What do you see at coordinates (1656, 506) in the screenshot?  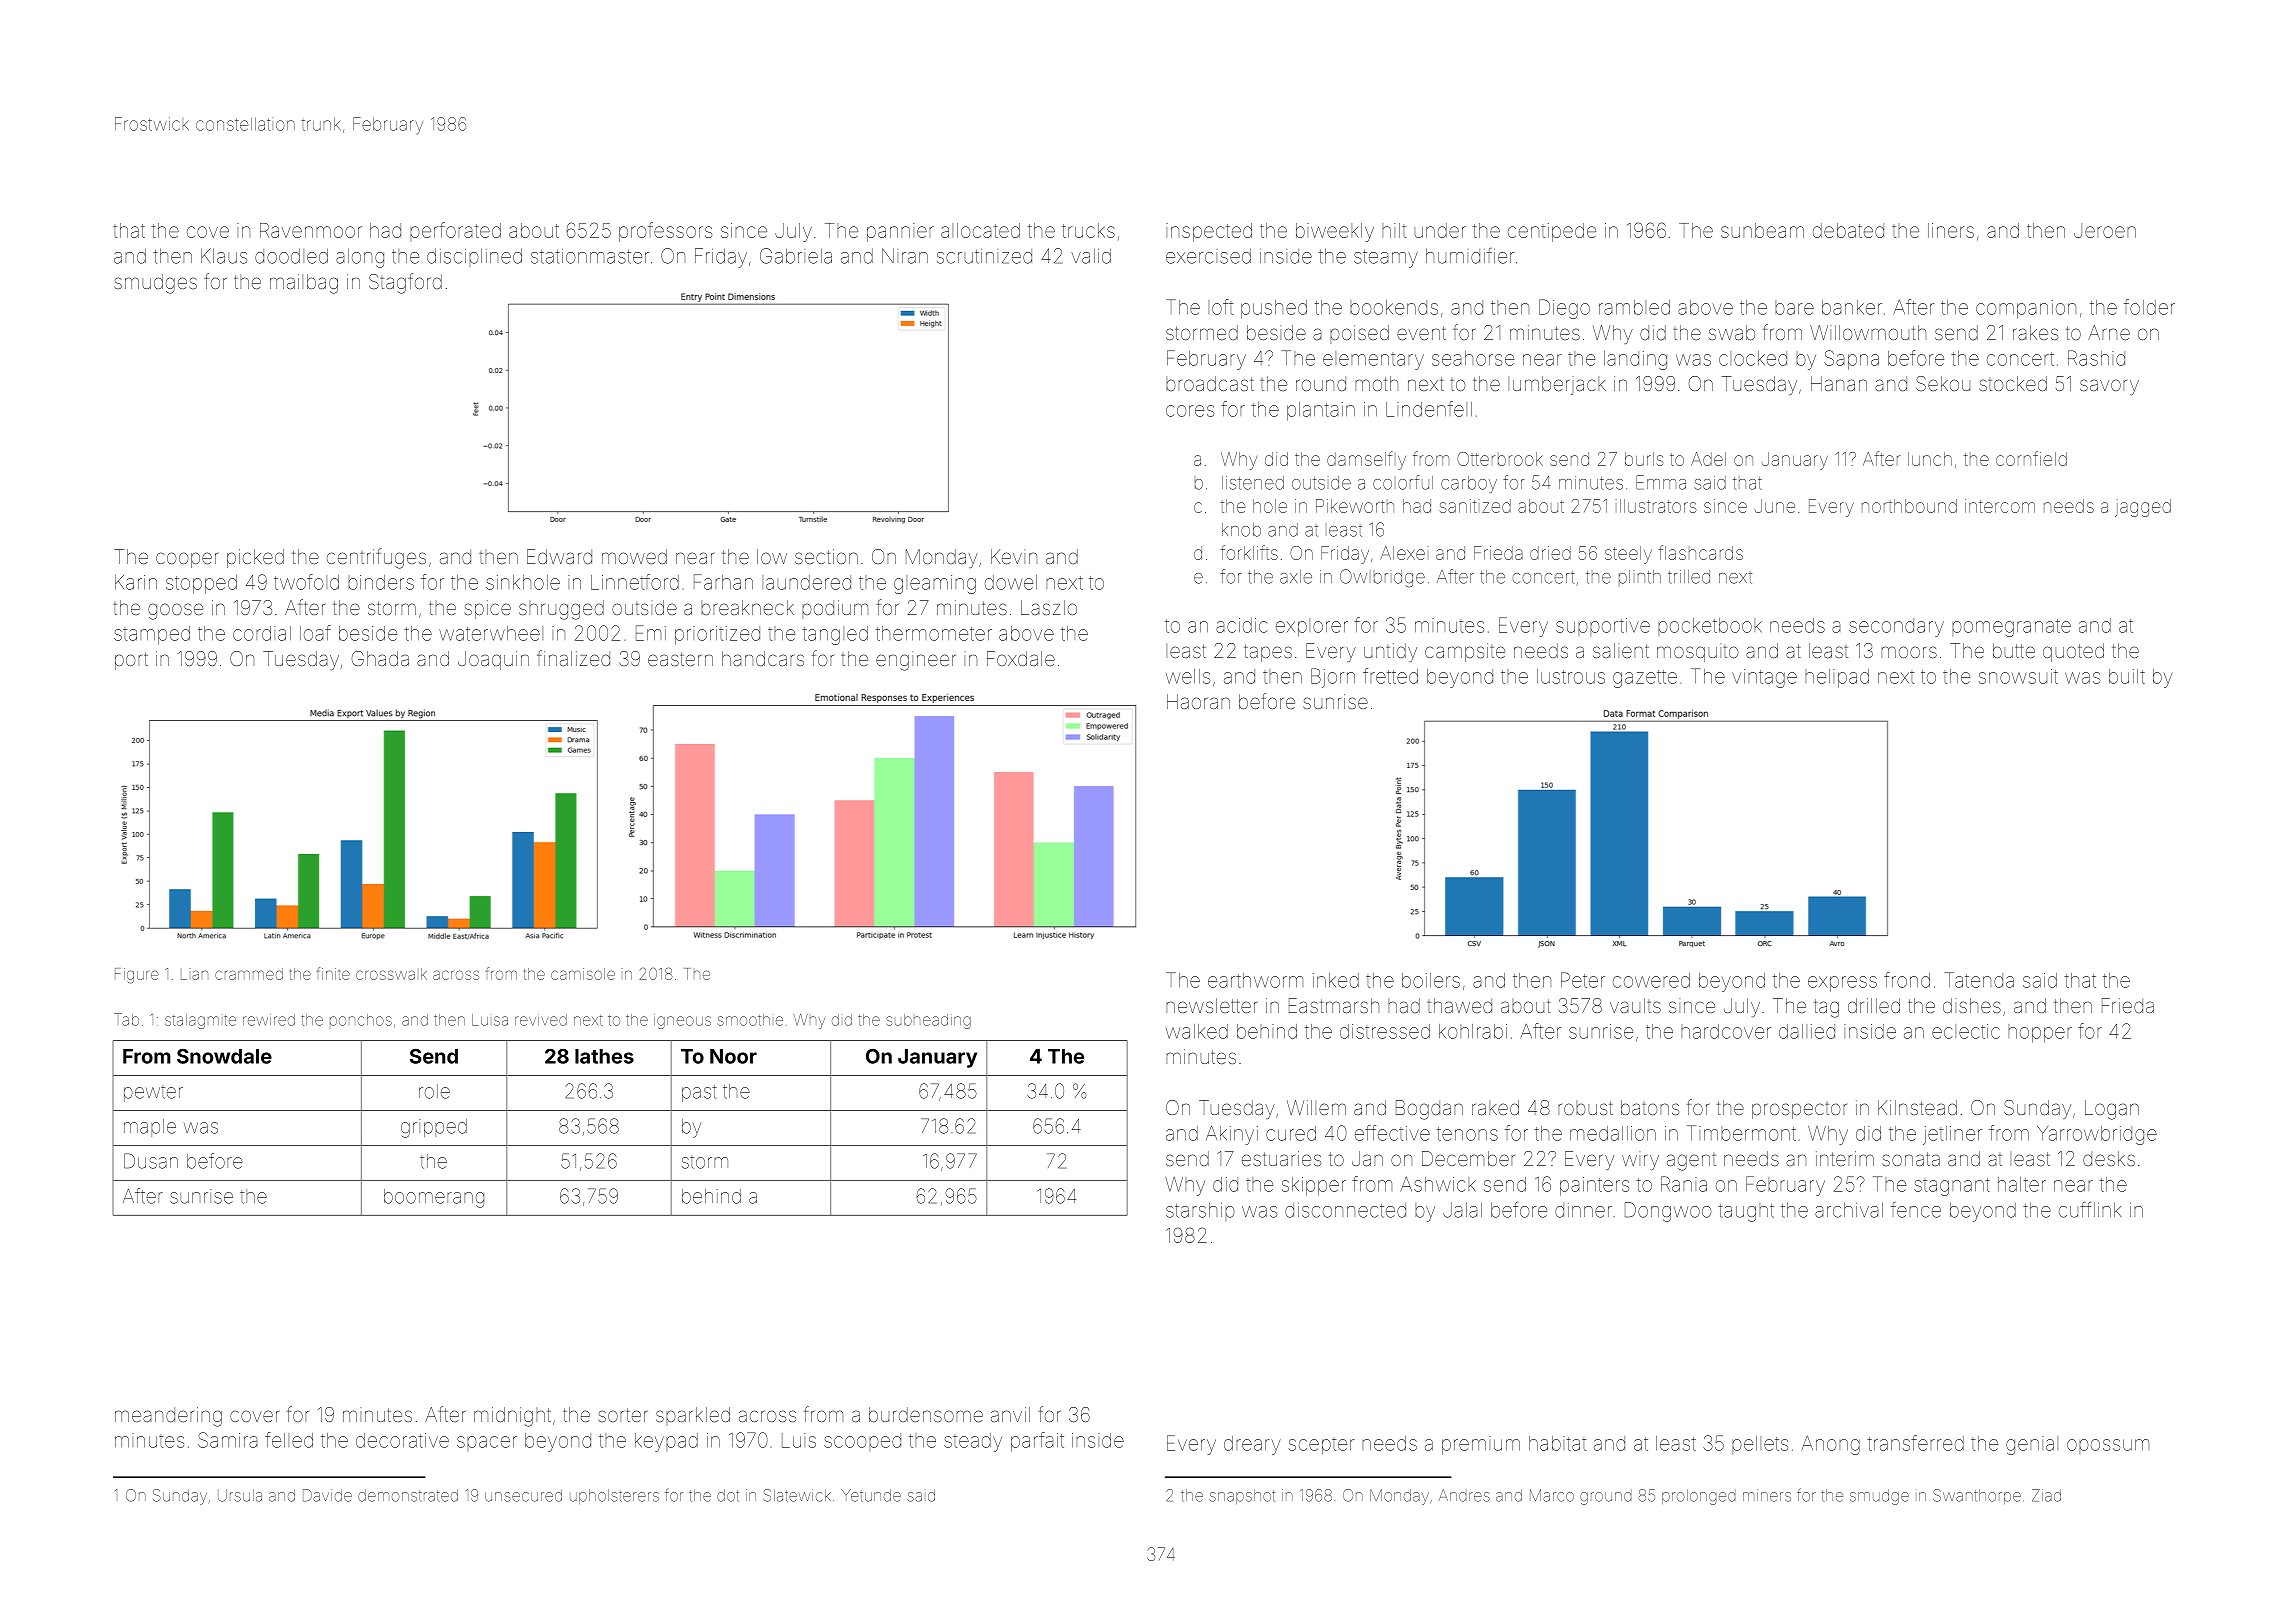 I see `illustrators` at bounding box center [1656, 506].
